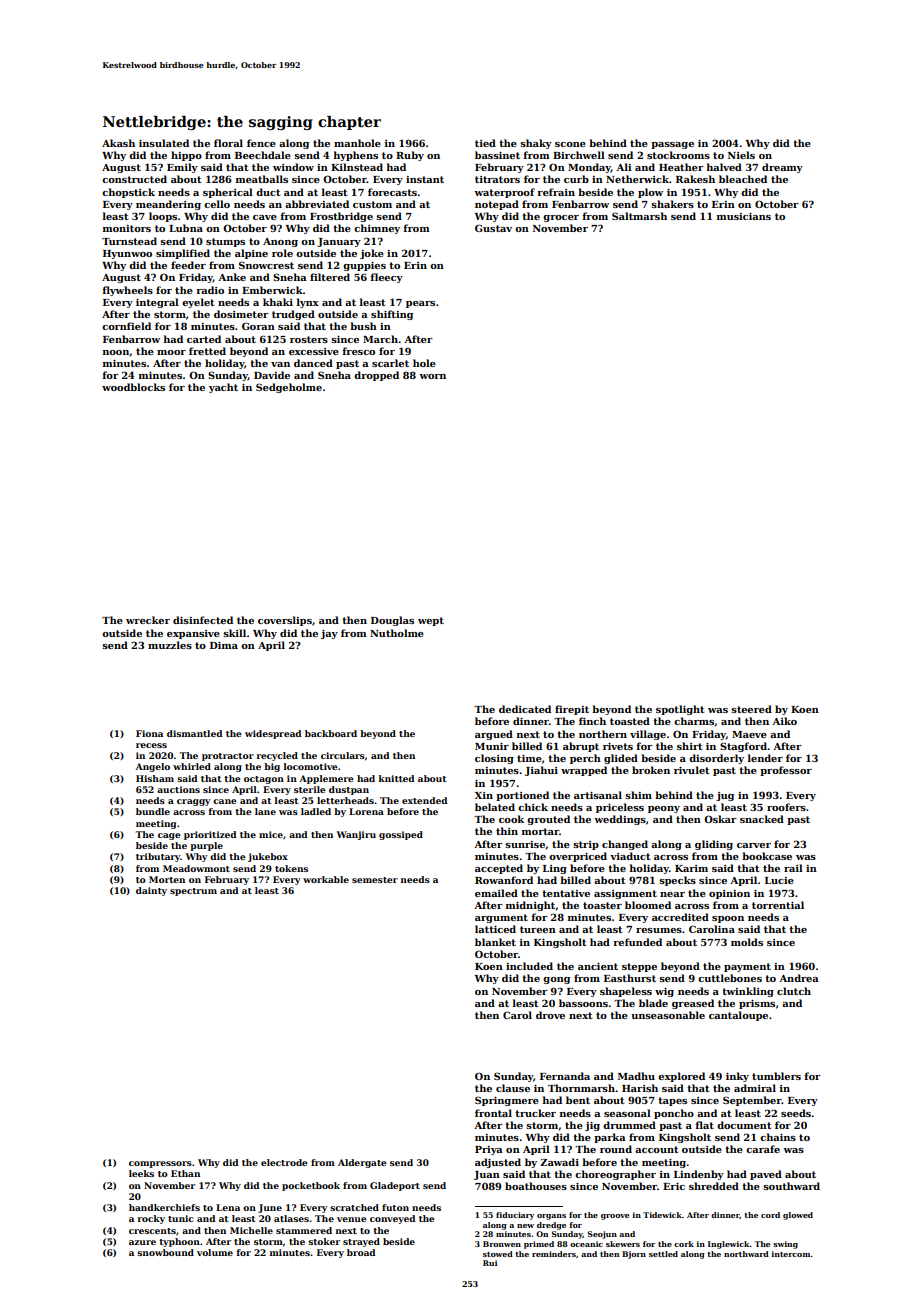 This document has height=1308, width=924. I want to click on organs, so click(551, 1217).
